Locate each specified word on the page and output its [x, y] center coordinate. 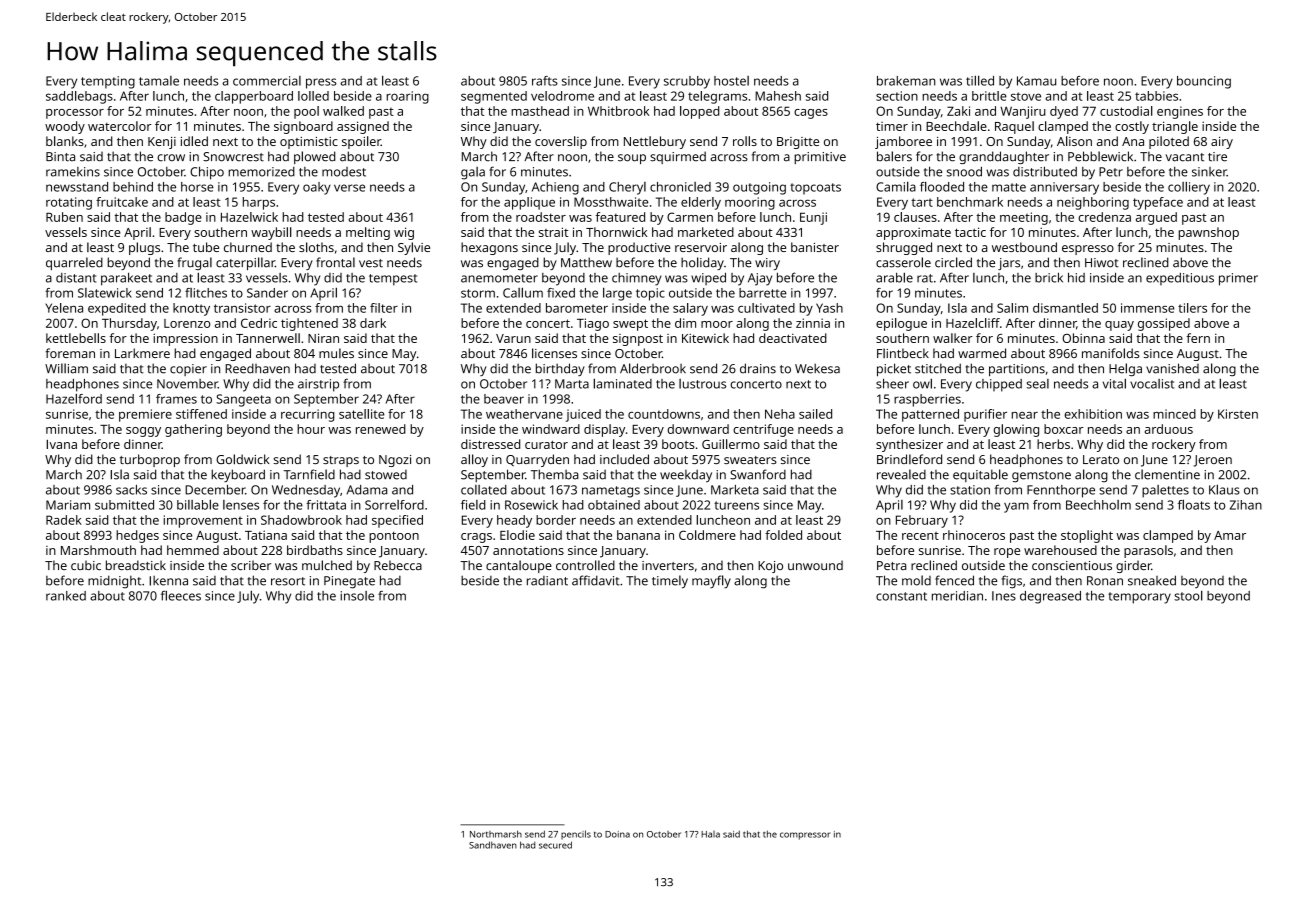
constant [901, 596]
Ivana [61, 444]
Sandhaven [493, 845]
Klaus [1224, 489]
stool [1188, 595]
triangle [1175, 127]
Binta [60, 157]
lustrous [702, 384]
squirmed [678, 157]
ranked [66, 596]
